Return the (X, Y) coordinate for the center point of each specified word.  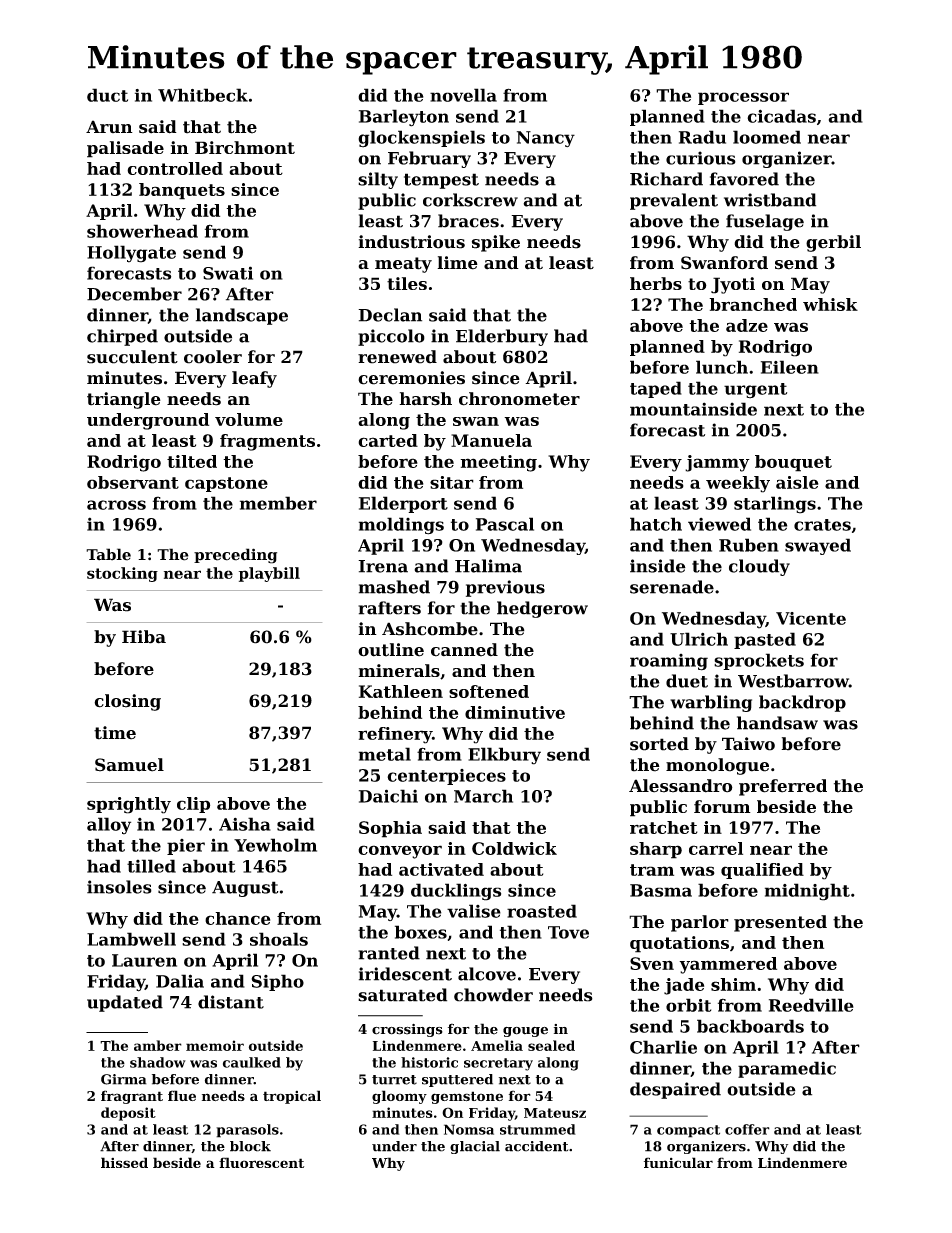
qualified (762, 871)
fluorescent (261, 1162)
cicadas (781, 116)
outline (391, 650)
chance (237, 918)
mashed (394, 587)
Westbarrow (793, 681)
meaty (403, 265)
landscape (242, 316)
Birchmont (245, 147)
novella (463, 95)
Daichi (388, 796)
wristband (770, 200)
